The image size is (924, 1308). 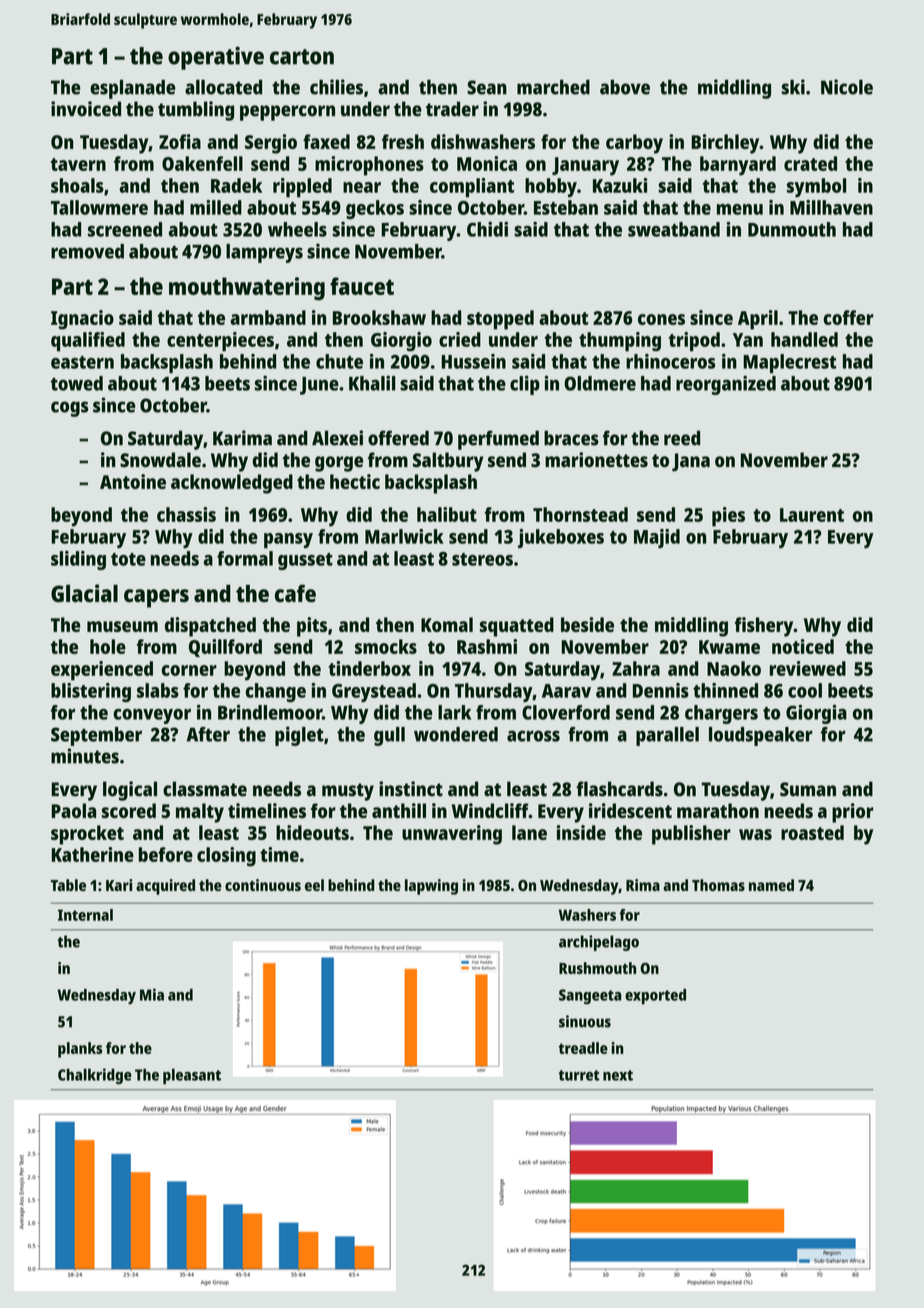 What do you see at coordinates (771, 885) in the document?
I see `named` at bounding box center [771, 885].
